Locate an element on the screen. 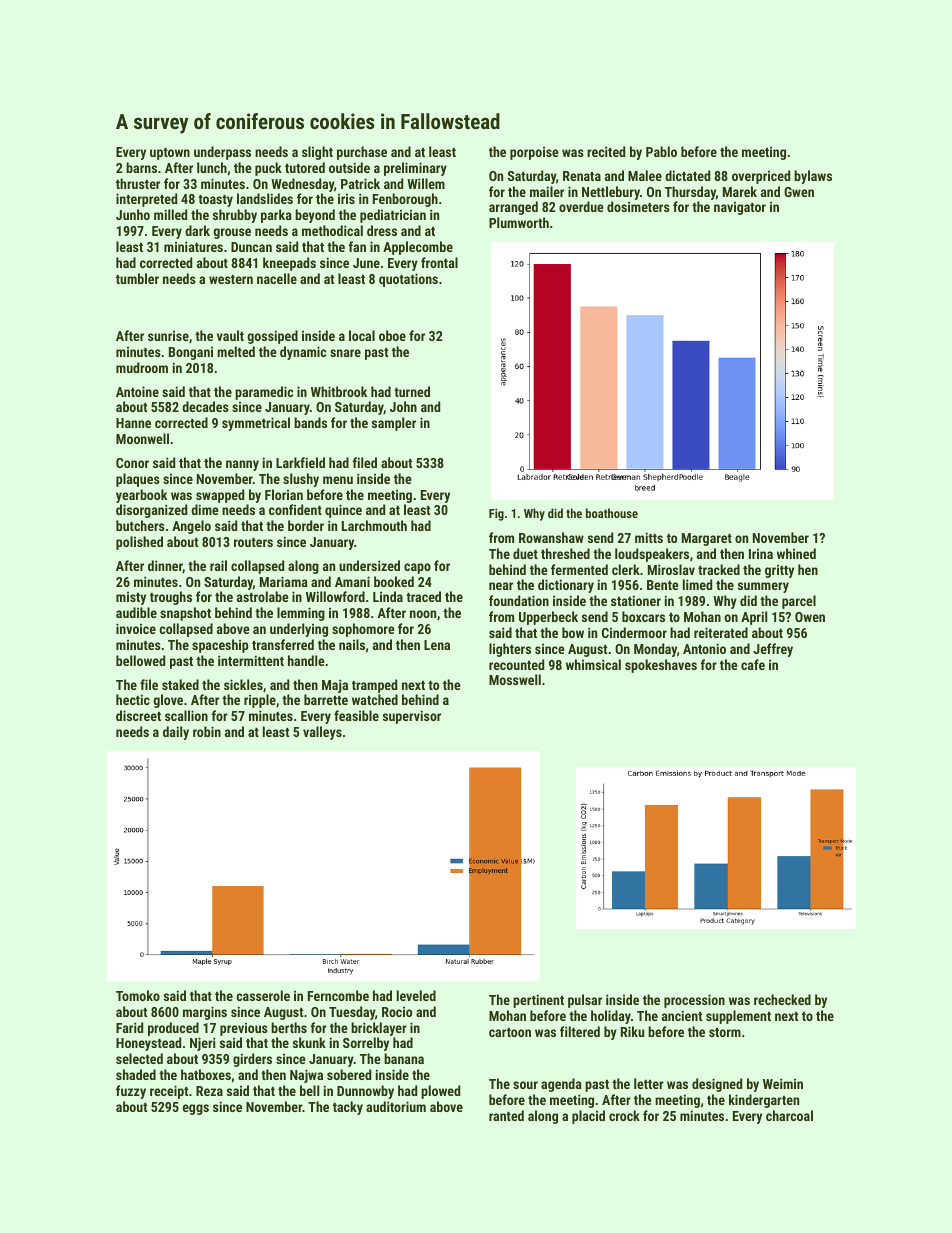  undersized is located at coordinates (369, 565).
